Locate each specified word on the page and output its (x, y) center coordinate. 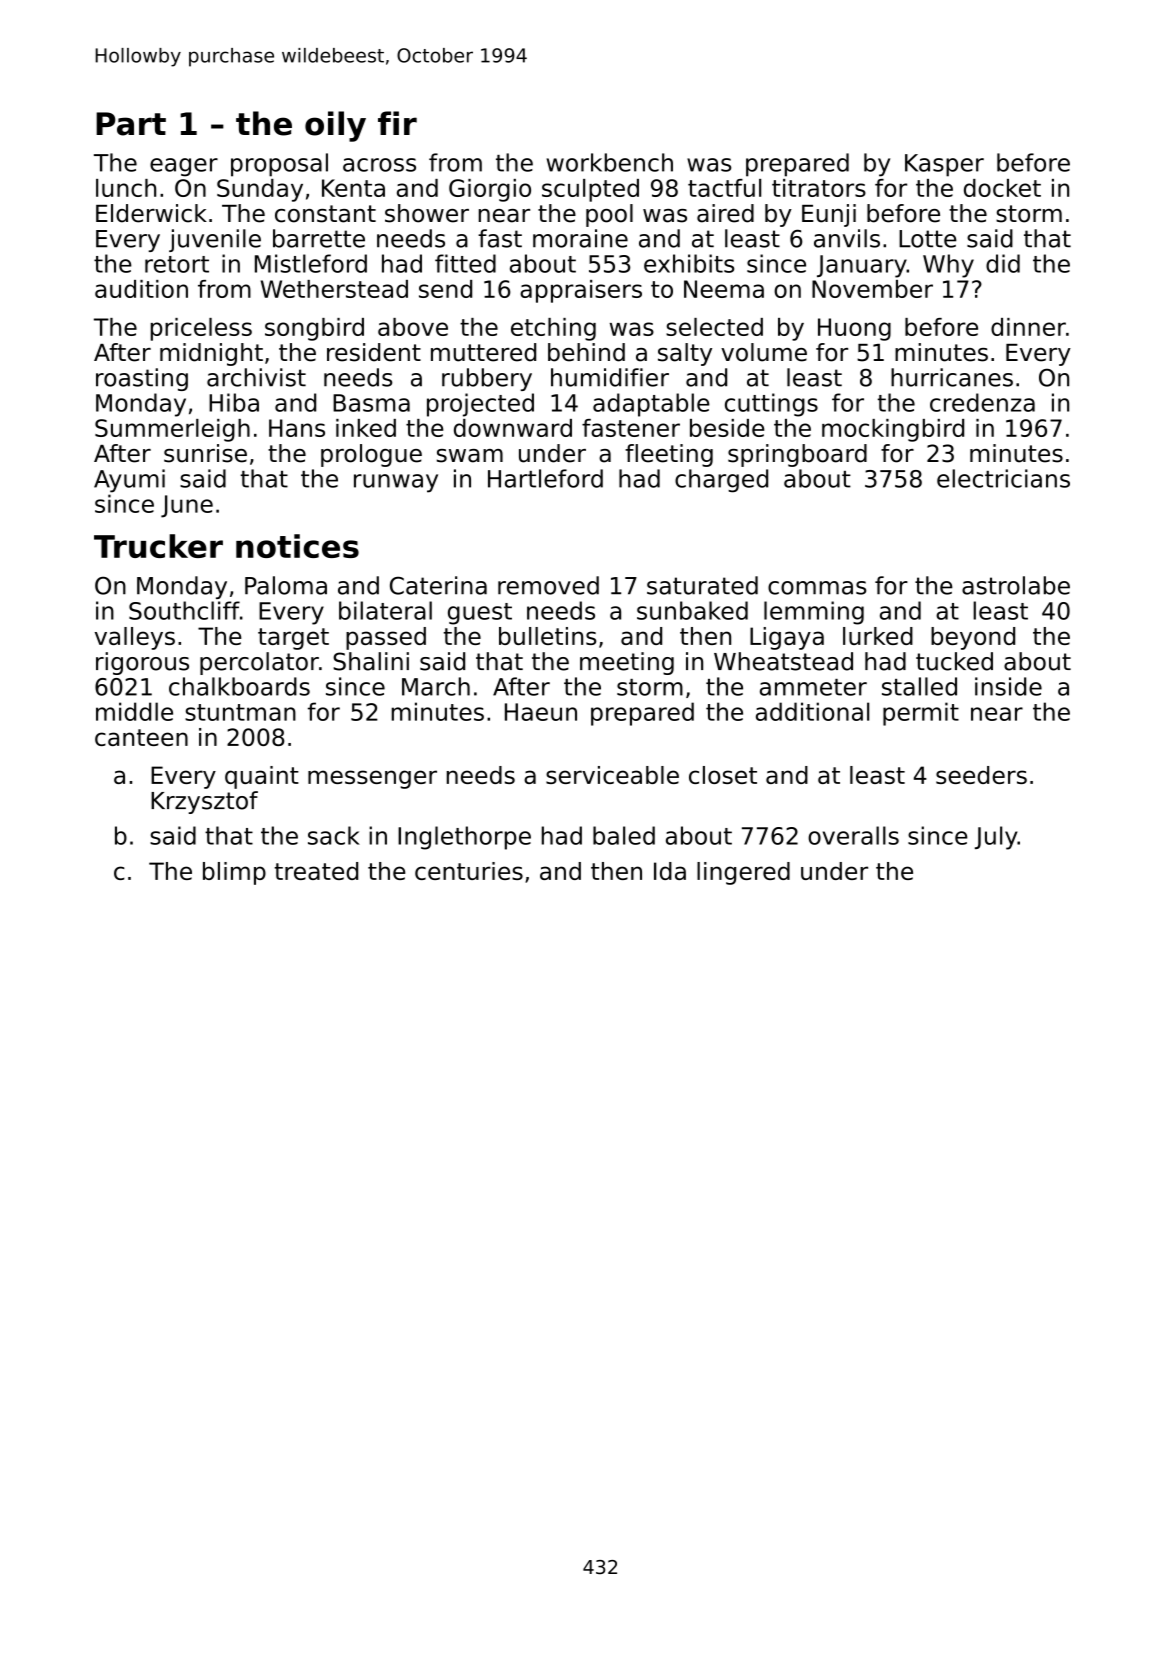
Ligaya (787, 638)
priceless (201, 329)
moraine (580, 238)
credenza (982, 402)
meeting (627, 663)
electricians (1003, 478)
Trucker (158, 546)
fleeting (669, 455)
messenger (372, 779)
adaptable (651, 405)
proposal (279, 165)
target (293, 639)
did (1003, 263)
